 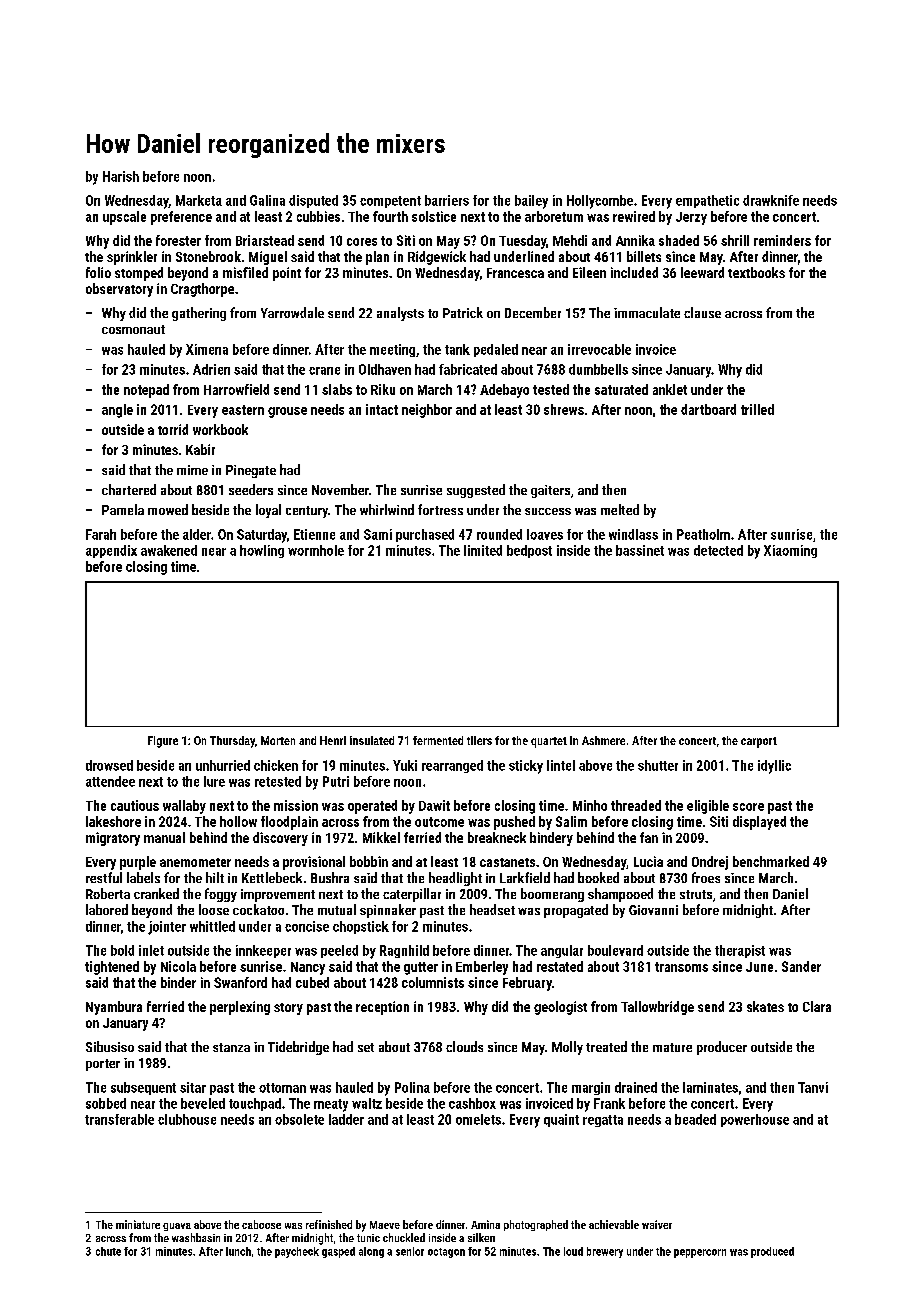 What do you see at coordinates (759, 742) in the screenshot?
I see `carport` at bounding box center [759, 742].
